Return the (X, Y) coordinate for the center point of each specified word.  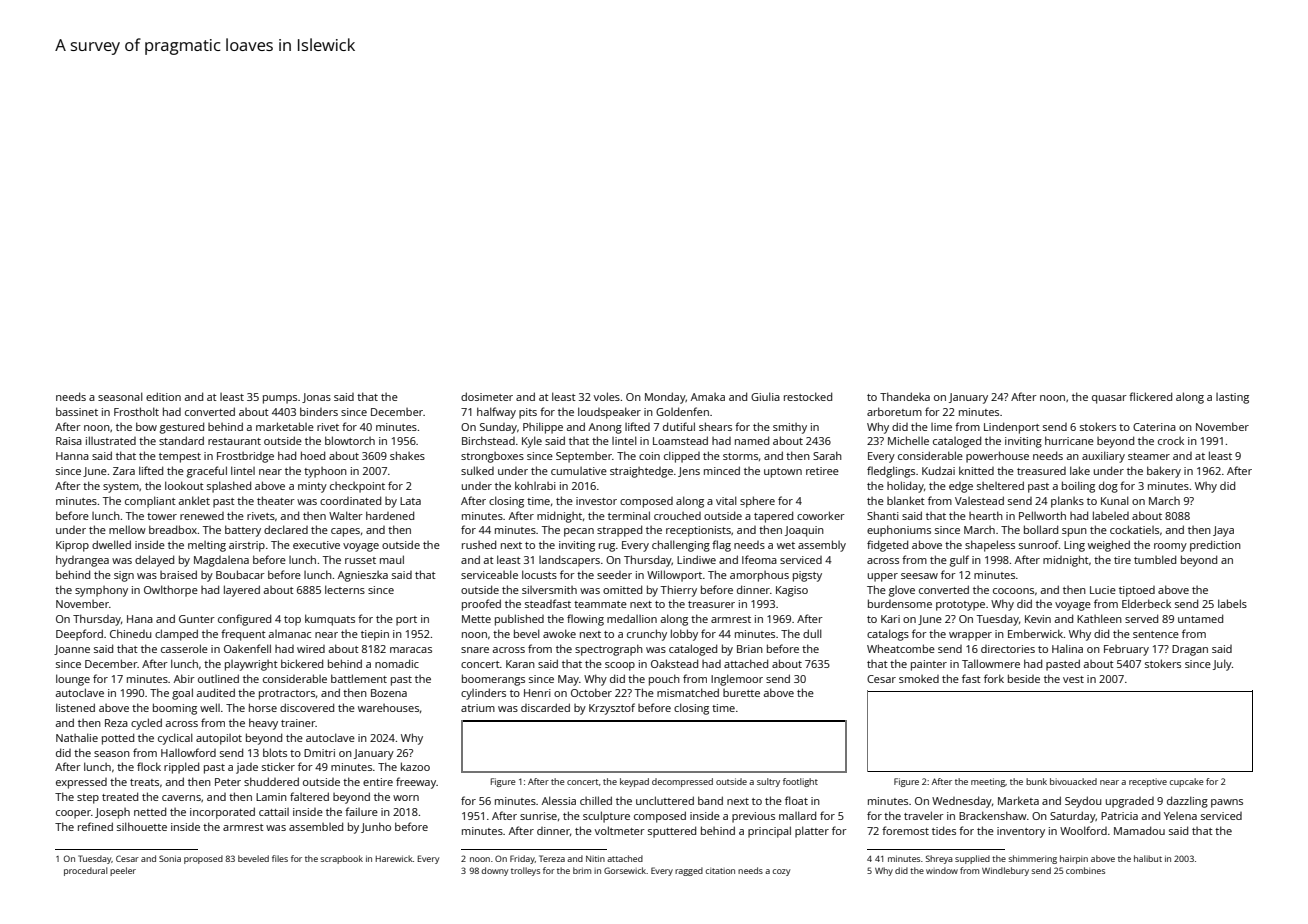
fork (994, 678)
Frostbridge (245, 457)
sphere (757, 502)
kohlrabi (535, 485)
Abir (184, 678)
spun (1074, 532)
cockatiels (1134, 529)
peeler (123, 871)
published (519, 620)
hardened (390, 515)
